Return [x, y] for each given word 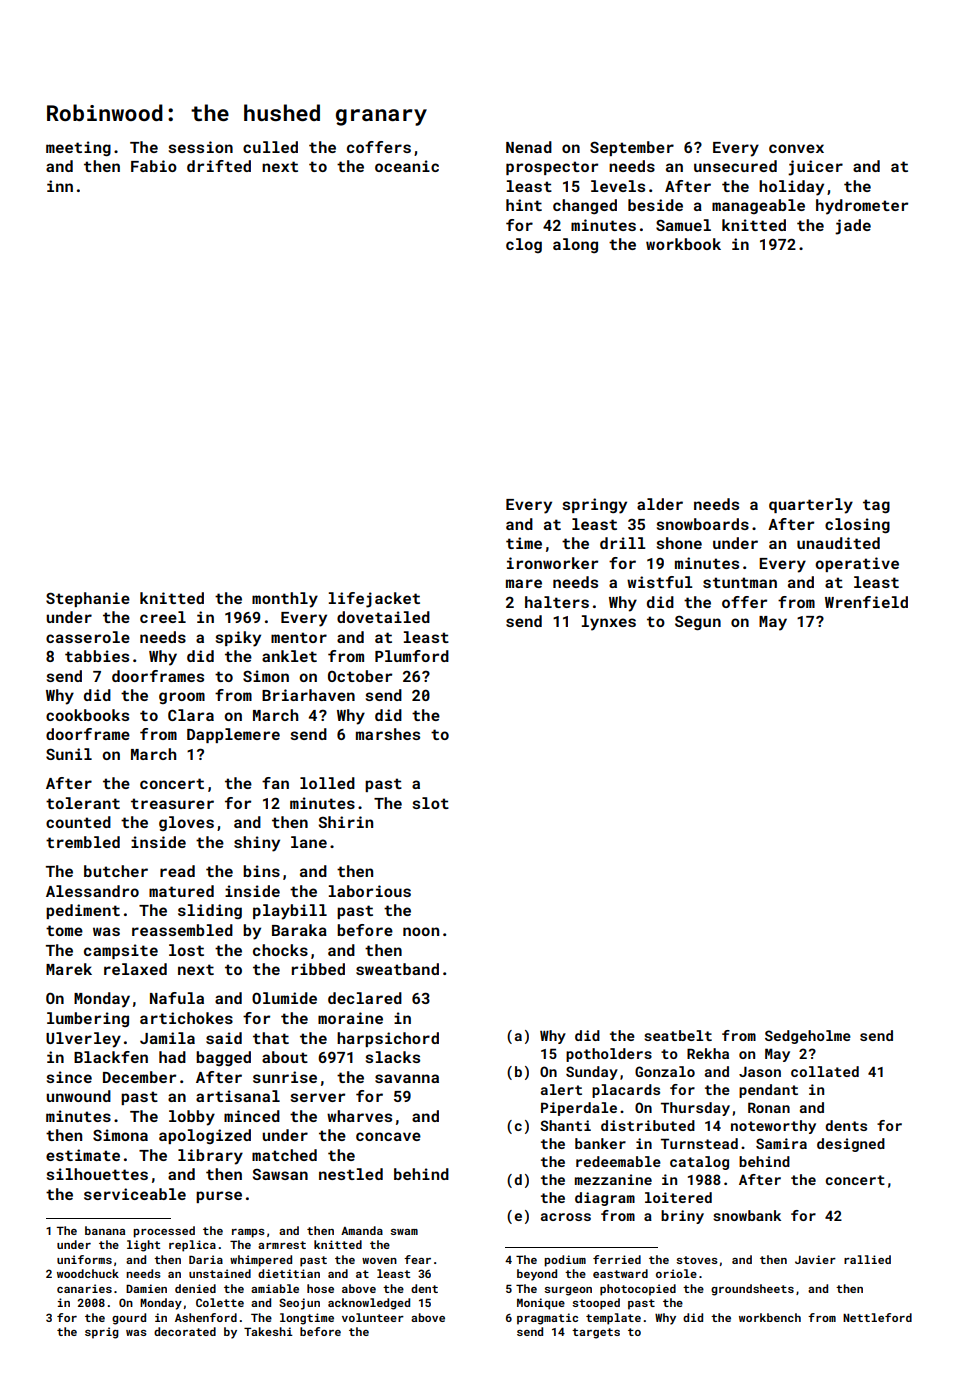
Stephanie [88, 599]
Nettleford [877, 1317]
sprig [102, 1333]
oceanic [407, 166]
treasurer [172, 803]
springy [594, 506]
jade [853, 227]
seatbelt [678, 1035]
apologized [205, 1136]
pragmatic [547, 1319]
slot [430, 803]
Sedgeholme [808, 1037]
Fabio [154, 166]
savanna [407, 1078]
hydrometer [862, 207]
